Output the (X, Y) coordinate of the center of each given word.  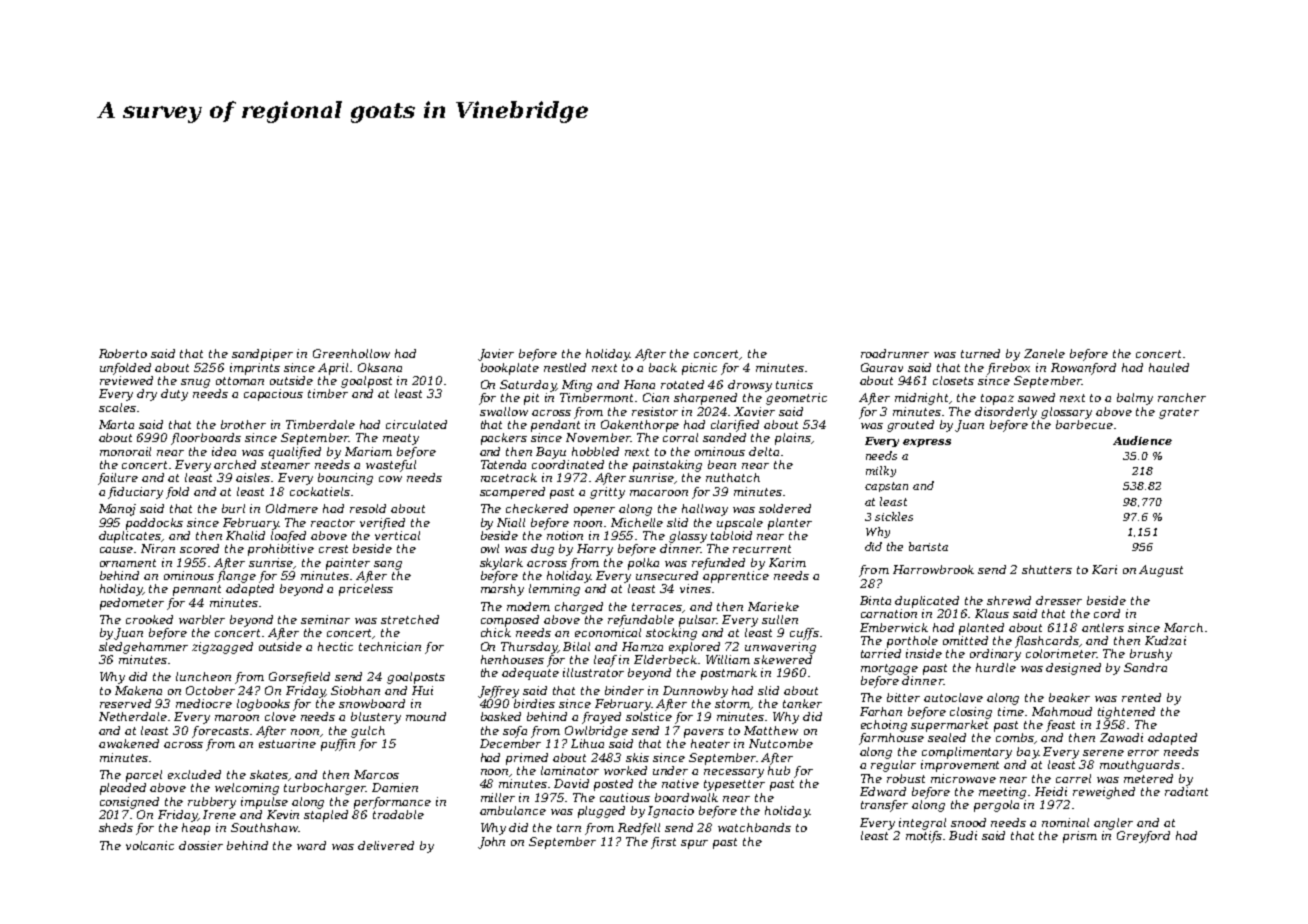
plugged (601, 812)
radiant (1186, 791)
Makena (138, 690)
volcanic (150, 845)
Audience (1142, 440)
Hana (639, 384)
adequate (530, 674)
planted (981, 629)
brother (243, 424)
